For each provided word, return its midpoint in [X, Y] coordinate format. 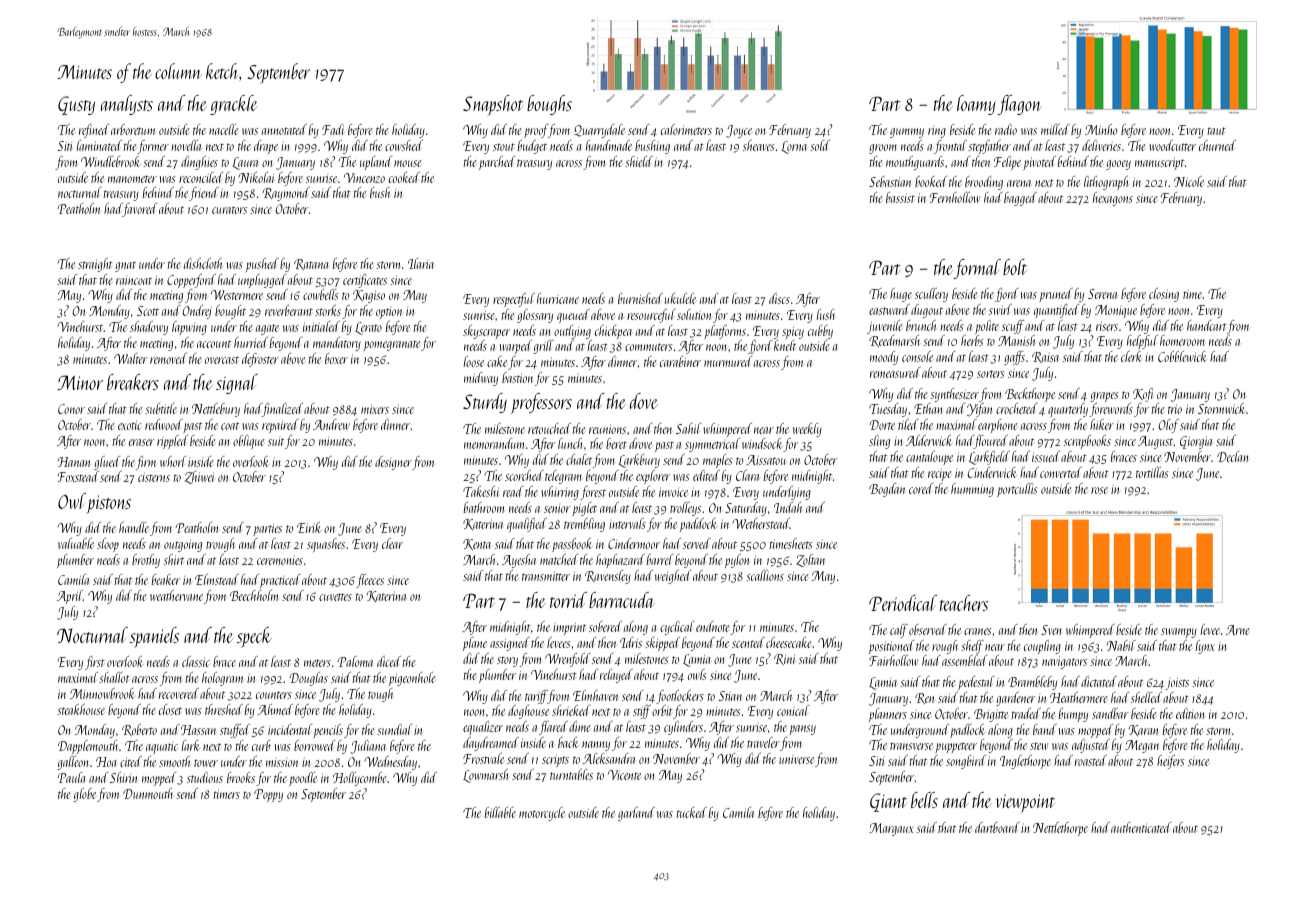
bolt [1015, 267]
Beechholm [254, 595]
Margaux [891, 829]
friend [204, 194]
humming [972, 490]
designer [393, 463]
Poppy [268, 795]
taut [1216, 131]
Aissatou [766, 460]
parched [497, 163]
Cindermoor [634, 543]
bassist [900, 197]
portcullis [1017, 490]
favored [140, 210]
